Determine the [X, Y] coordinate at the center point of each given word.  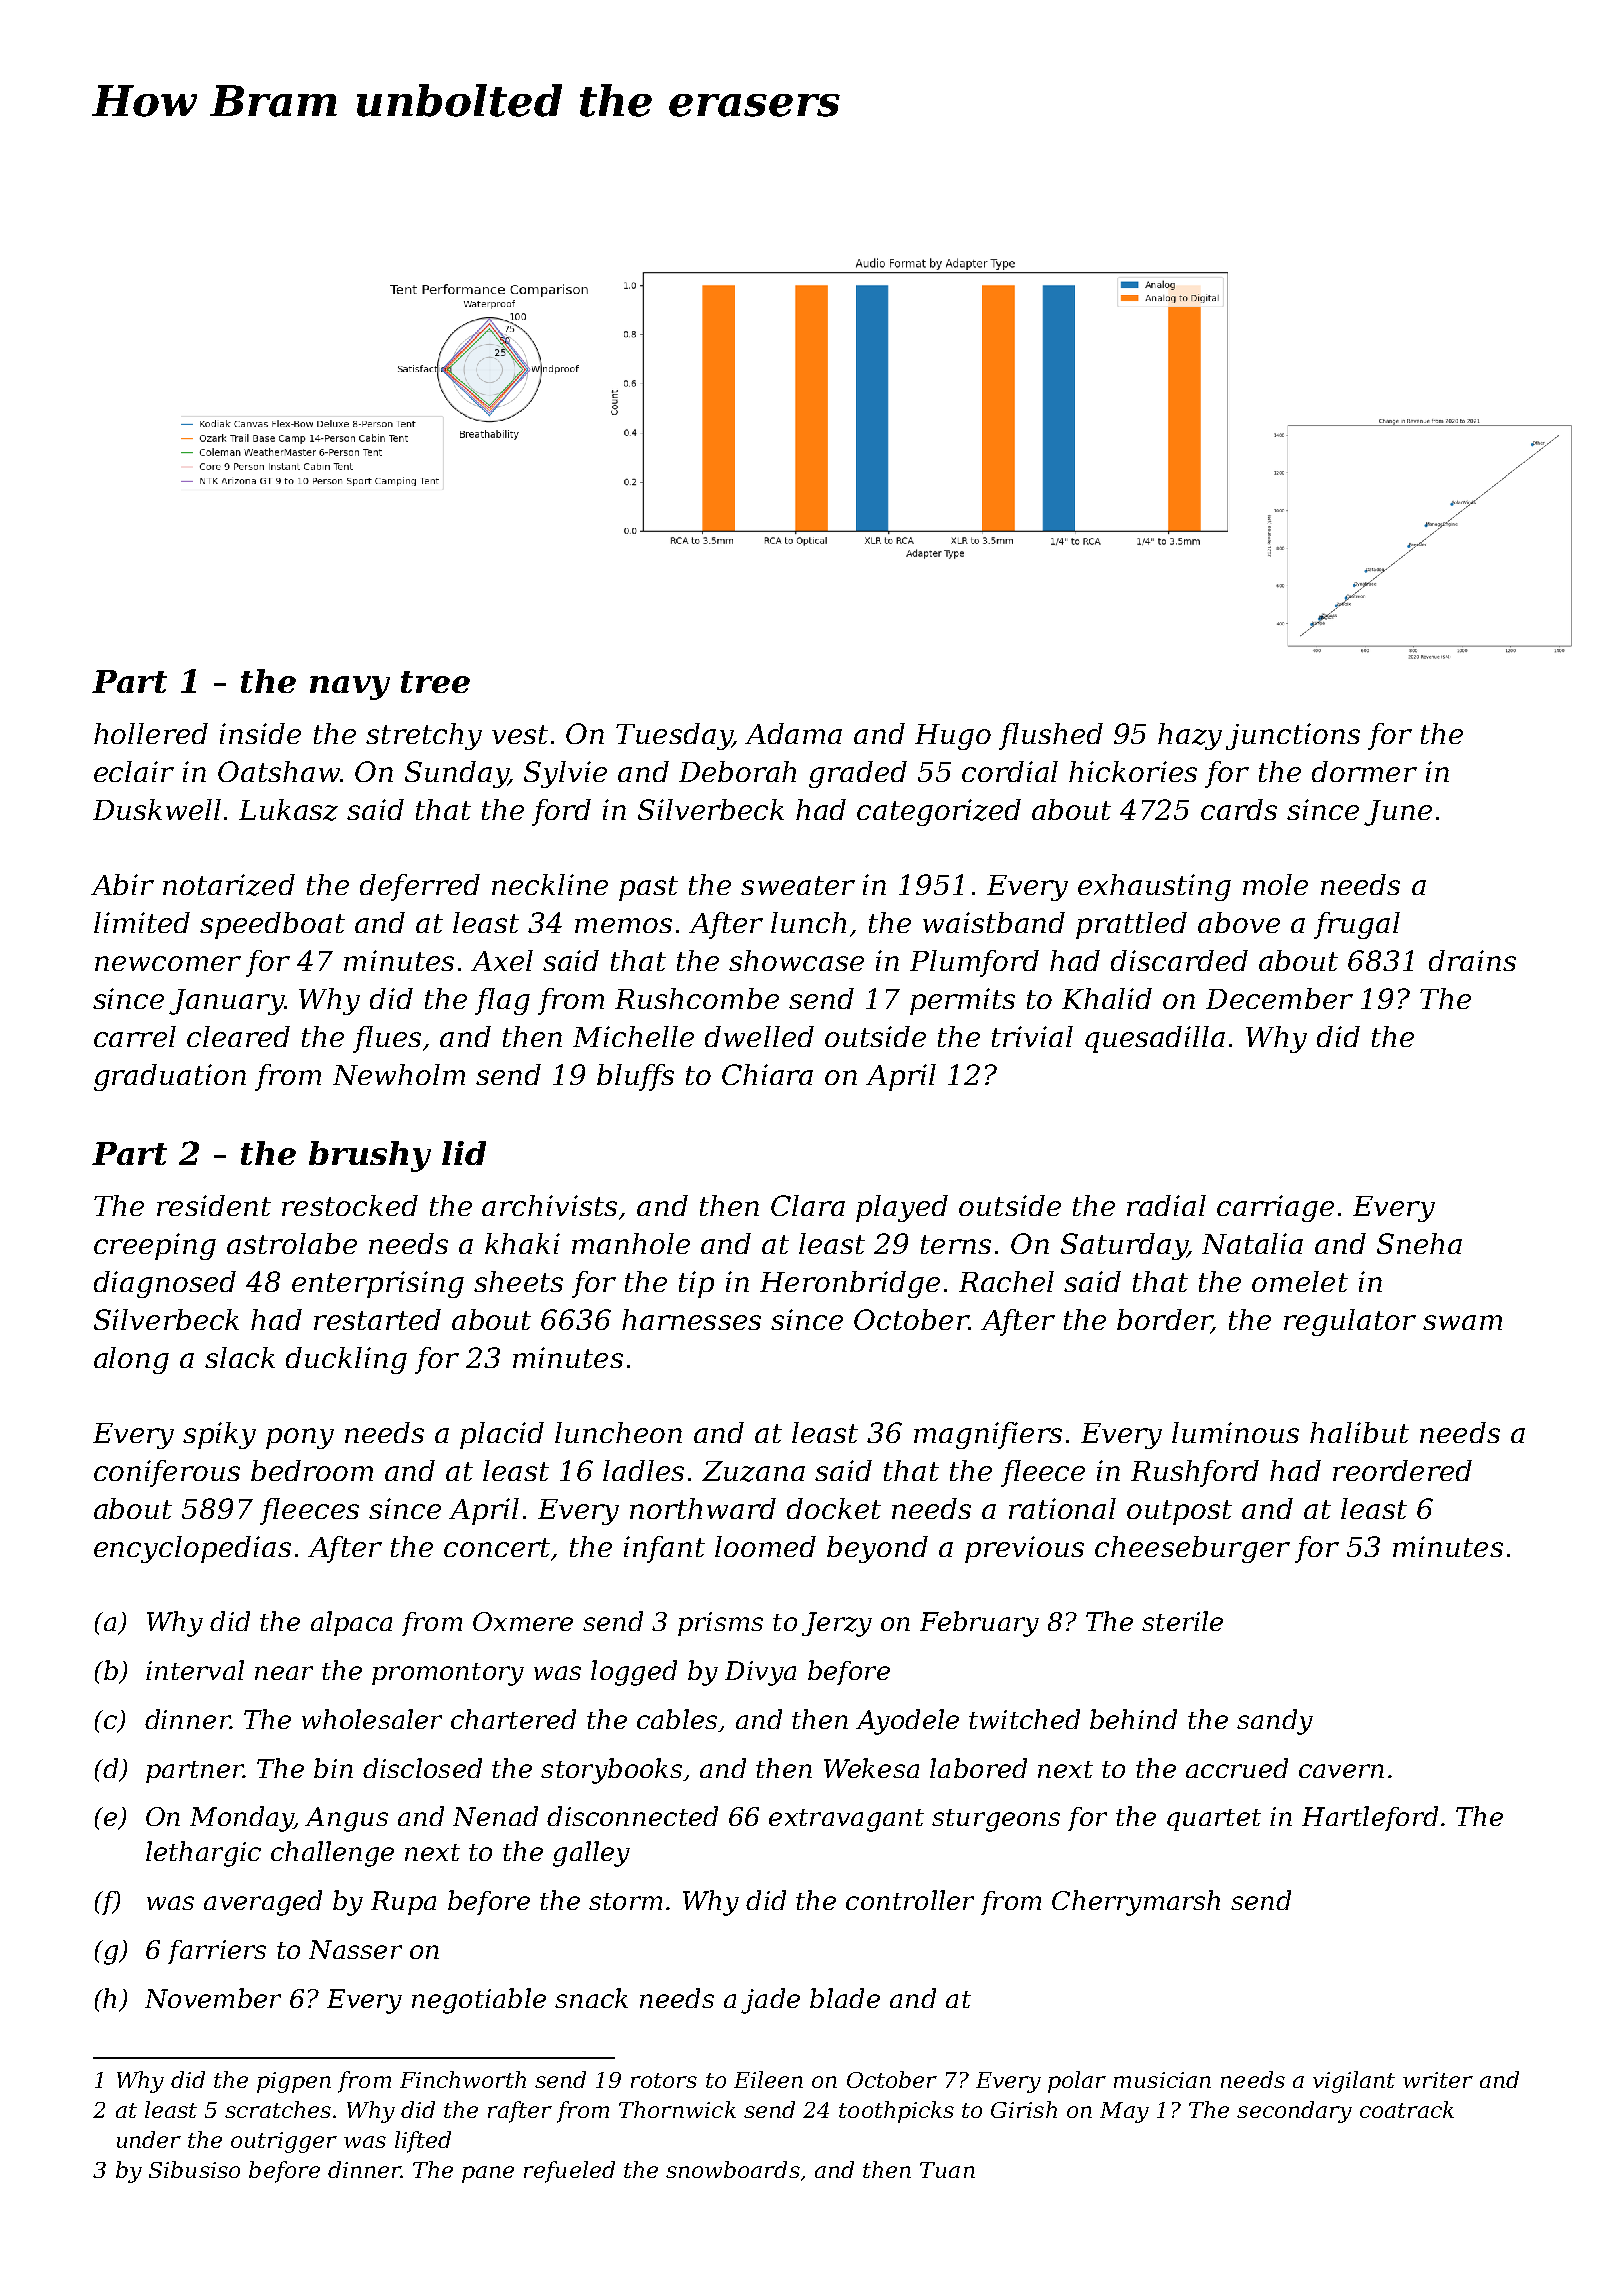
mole [1275, 884]
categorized [939, 812]
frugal [1357, 925]
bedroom [312, 1470]
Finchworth [463, 2079]
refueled [569, 2172]
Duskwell [157, 809]
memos [623, 925]
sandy [1275, 1722]
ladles [643, 1470]
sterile [1182, 1621]
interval [195, 1670]
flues [387, 1039]
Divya [760, 1673]
